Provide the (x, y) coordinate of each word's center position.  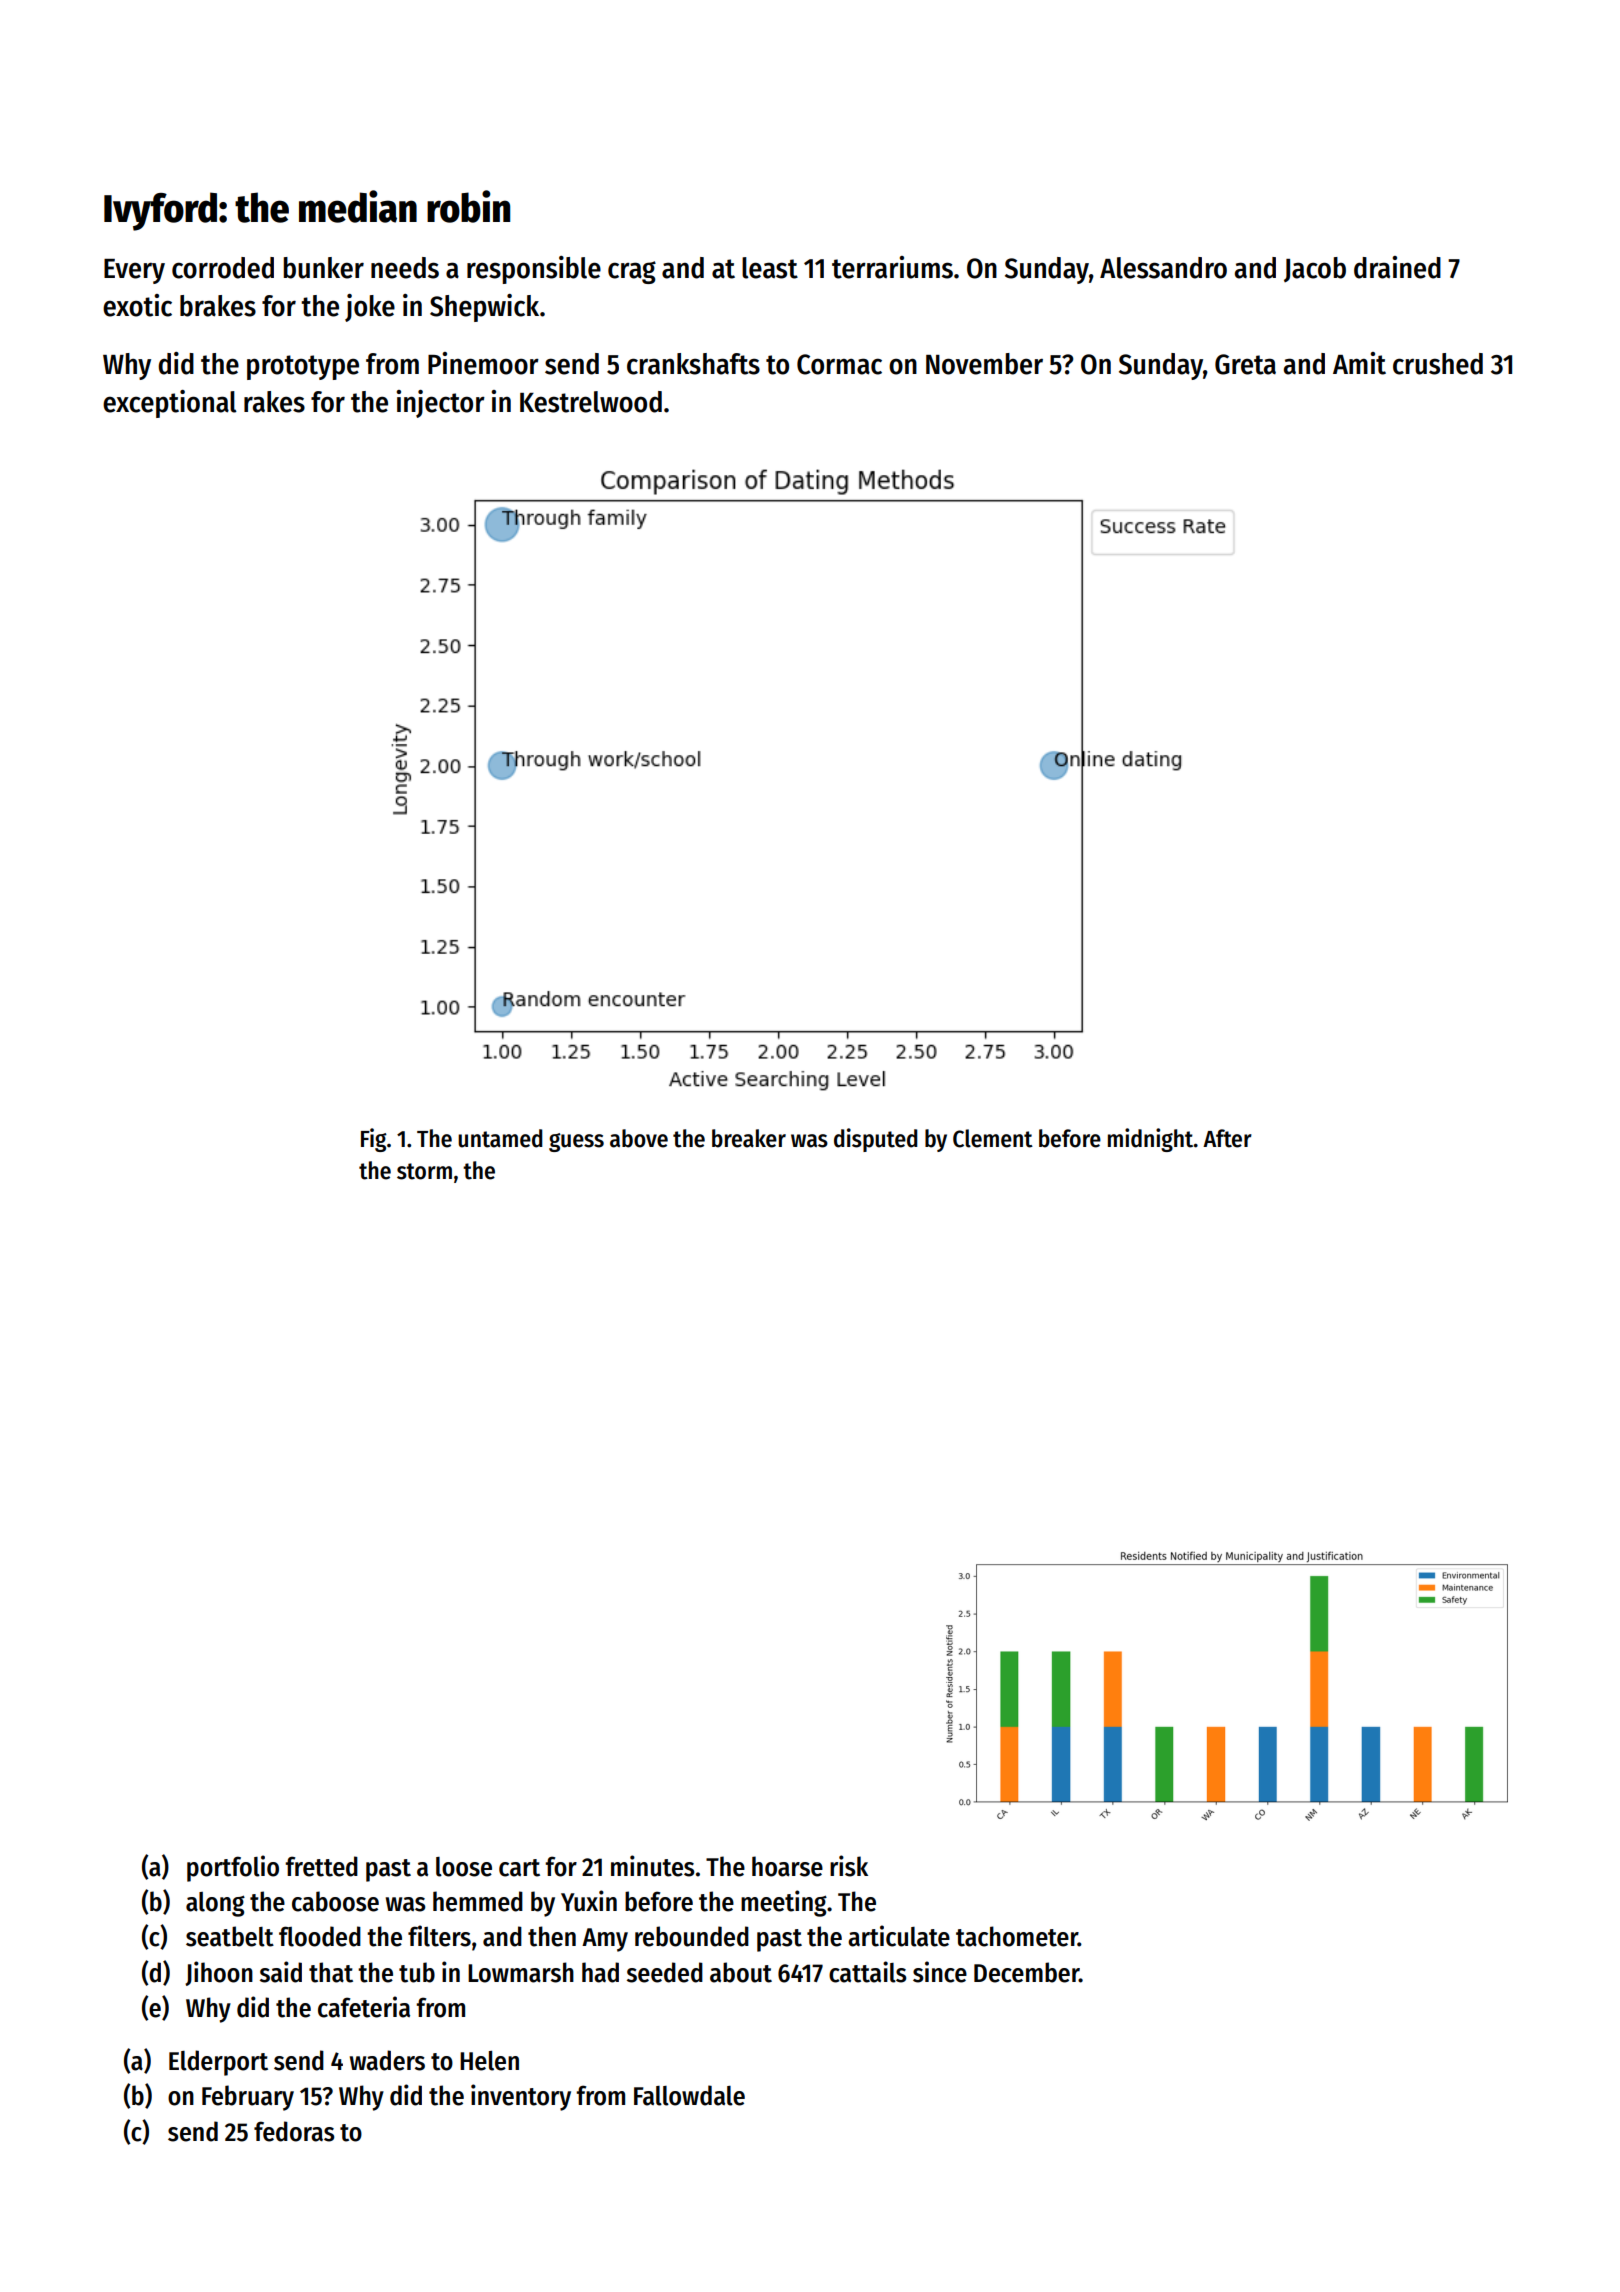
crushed (1438, 364)
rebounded (692, 1936)
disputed (875, 1140)
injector (441, 404)
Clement (993, 1138)
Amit (1359, 363)
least (770, 268)
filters (439, 1936)
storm (424, 1171)
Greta (1245, 364)
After (1227, 1138)
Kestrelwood (591, 402)
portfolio (233, 1868)
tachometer (1017, 1936)
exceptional (170, 404)
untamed (500, 1138)
